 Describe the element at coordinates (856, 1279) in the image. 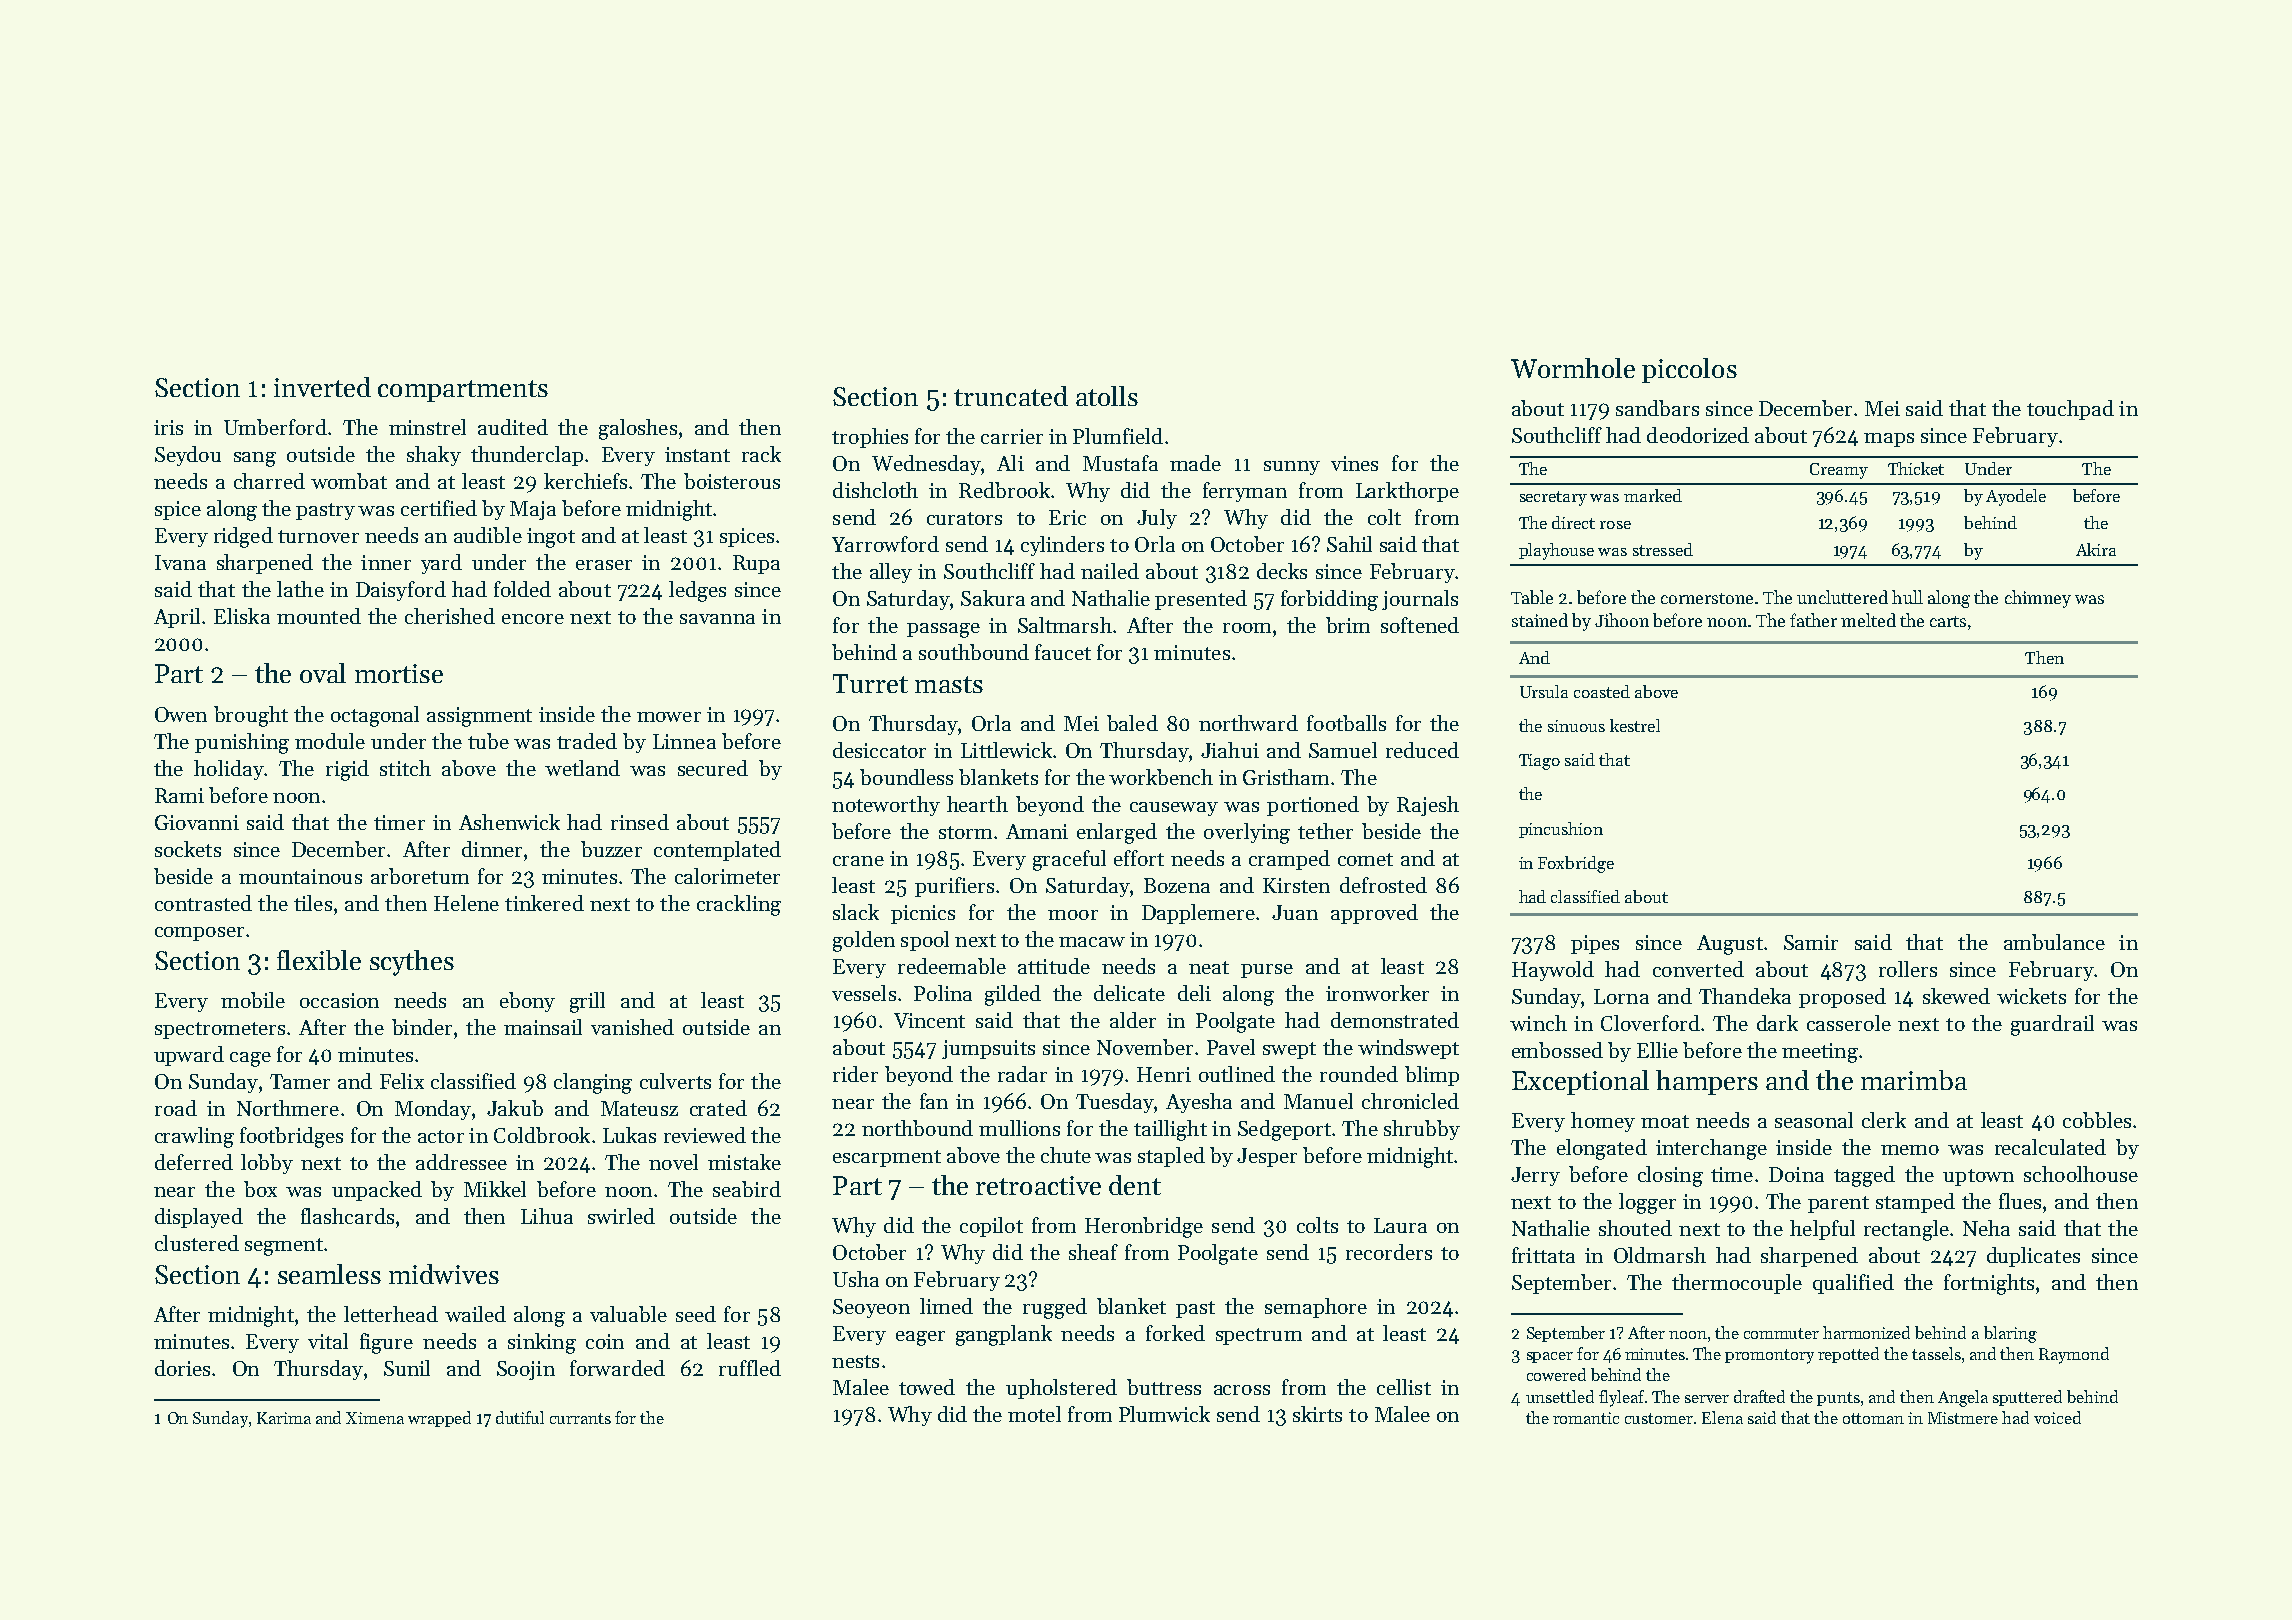

I see `Usha` at that location.
